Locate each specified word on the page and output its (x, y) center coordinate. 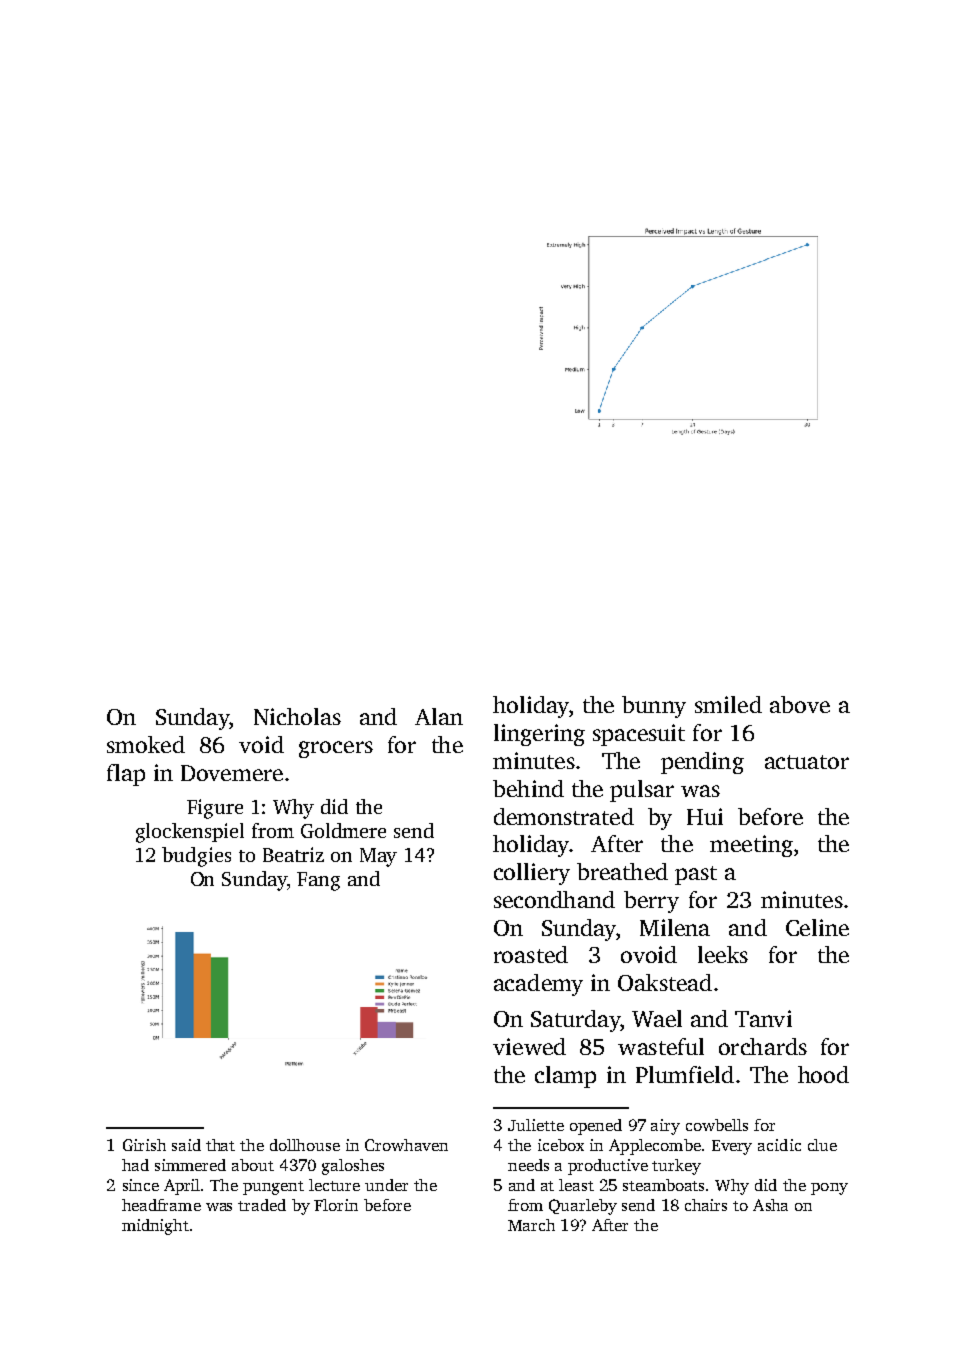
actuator (807, 762)
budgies (196, 857)
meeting (751, 846)
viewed (529, 1046)
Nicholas (297, 716)
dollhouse (305, 1145)
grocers (336, 749)
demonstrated (564, 816)
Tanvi (763, 1018)
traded (262, 1205)
